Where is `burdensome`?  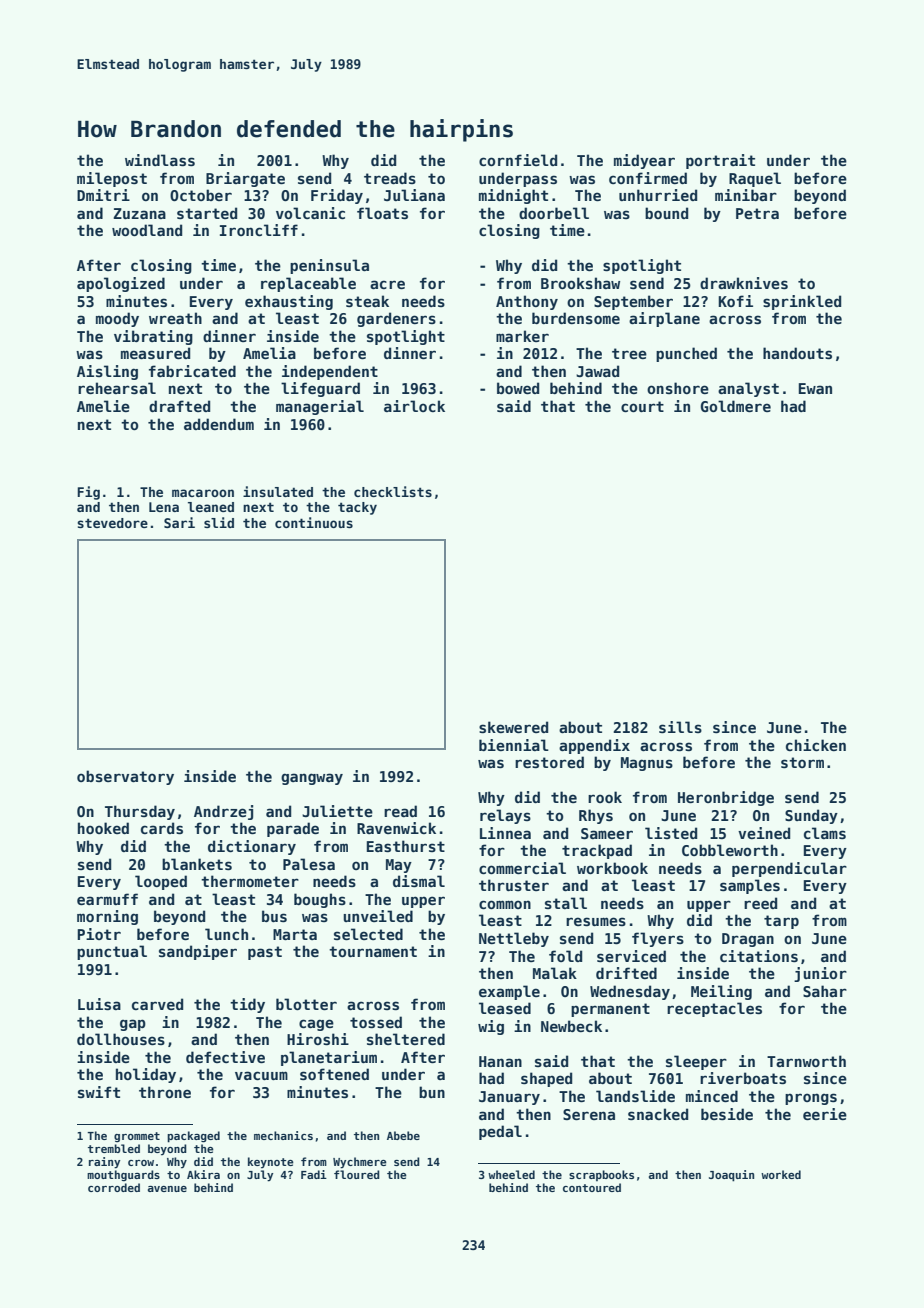 burdensome is located at coordinates (576, 318).
